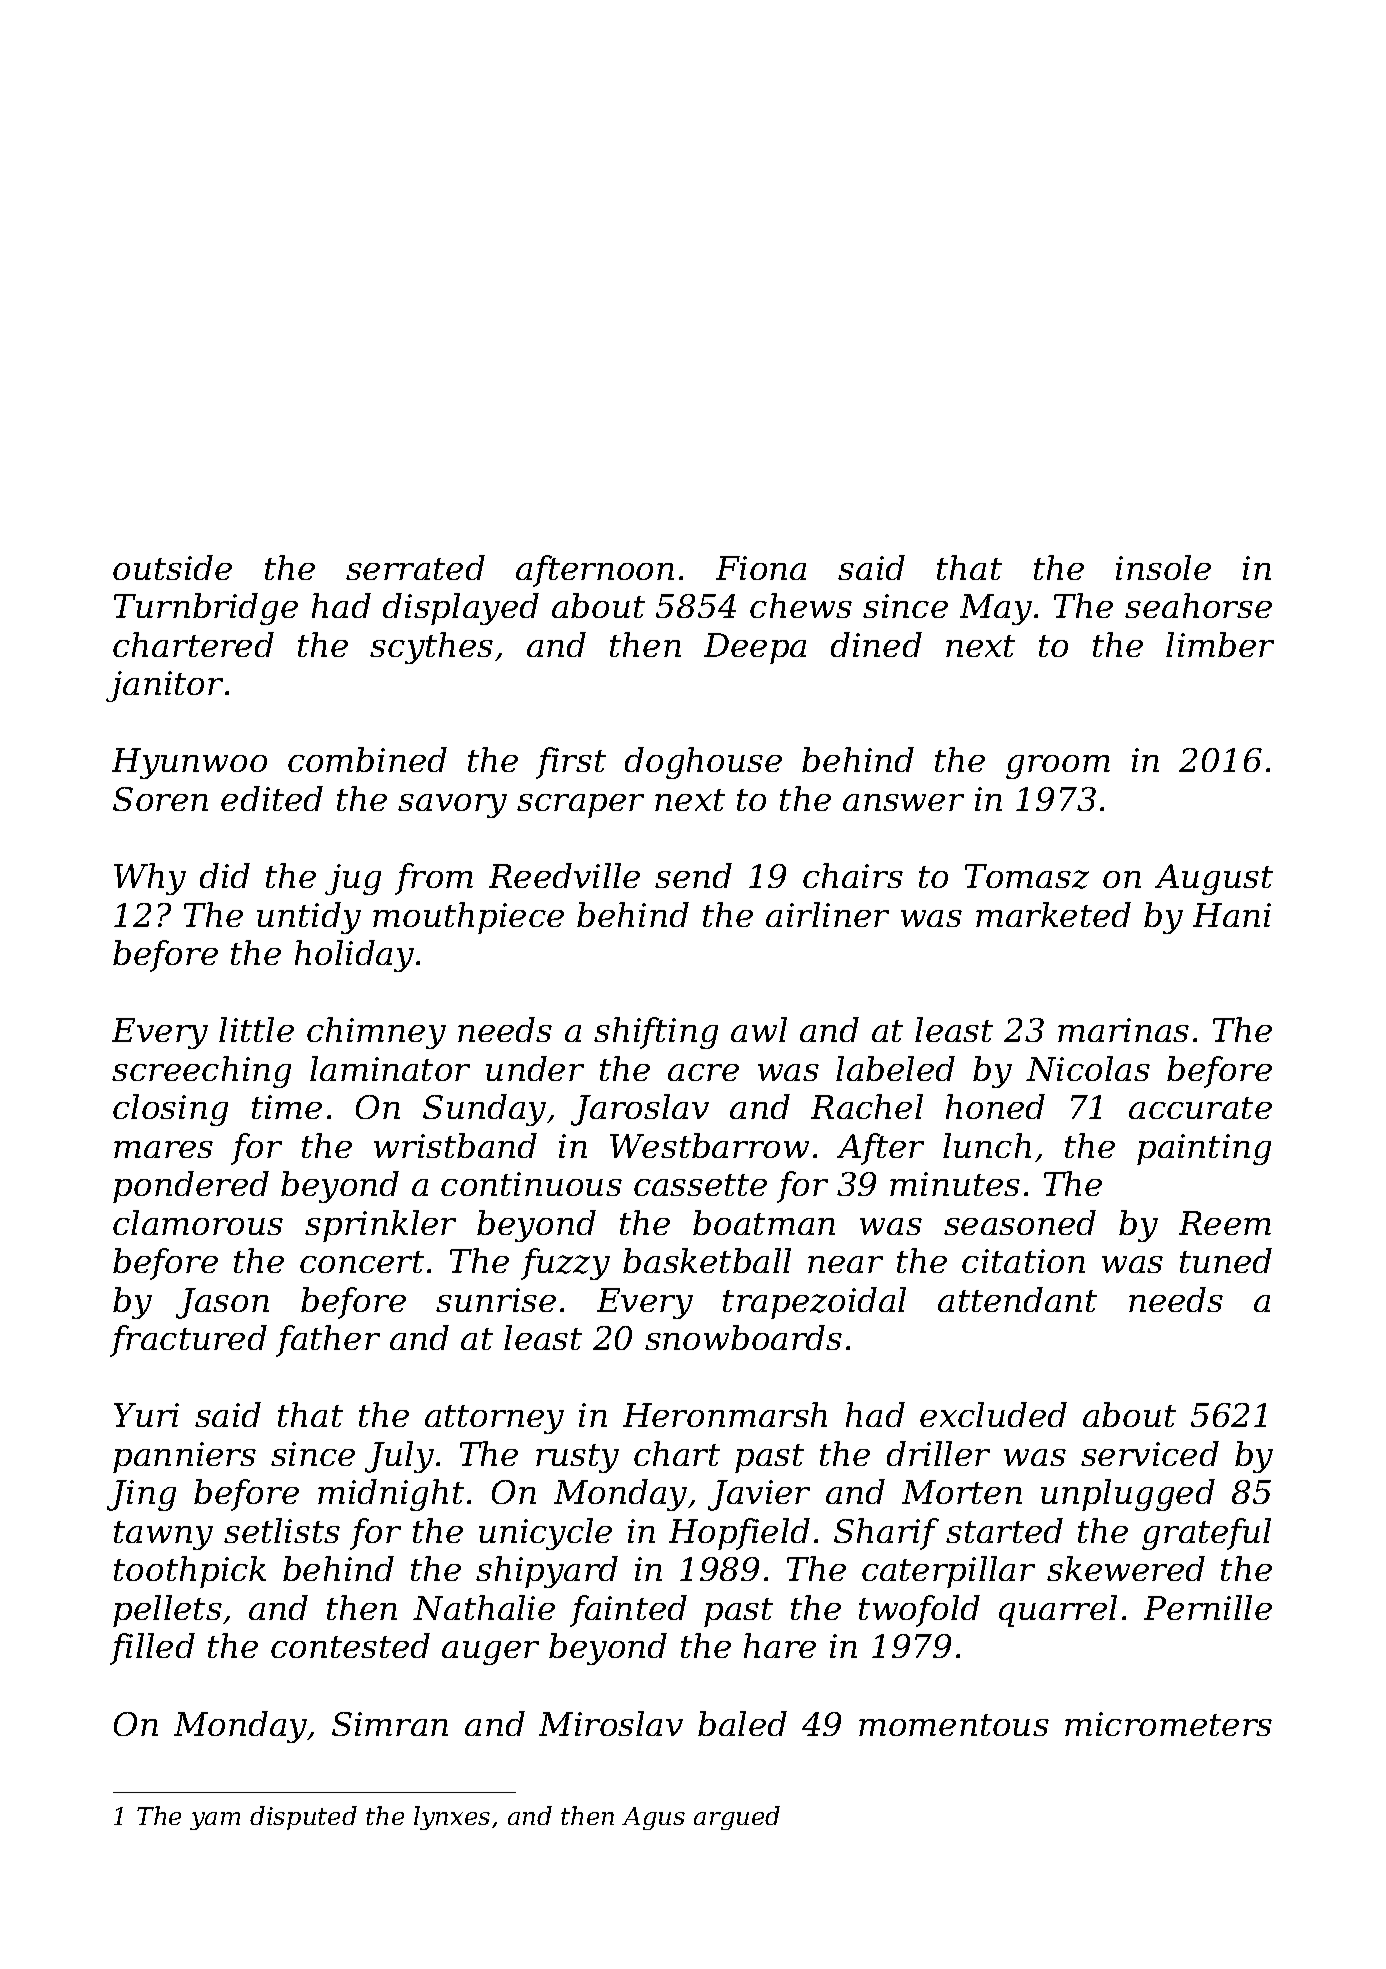  What do you see at coordinates (188, 1341) in the image?
I see `fractured` at bounding box center [188, 1341].
